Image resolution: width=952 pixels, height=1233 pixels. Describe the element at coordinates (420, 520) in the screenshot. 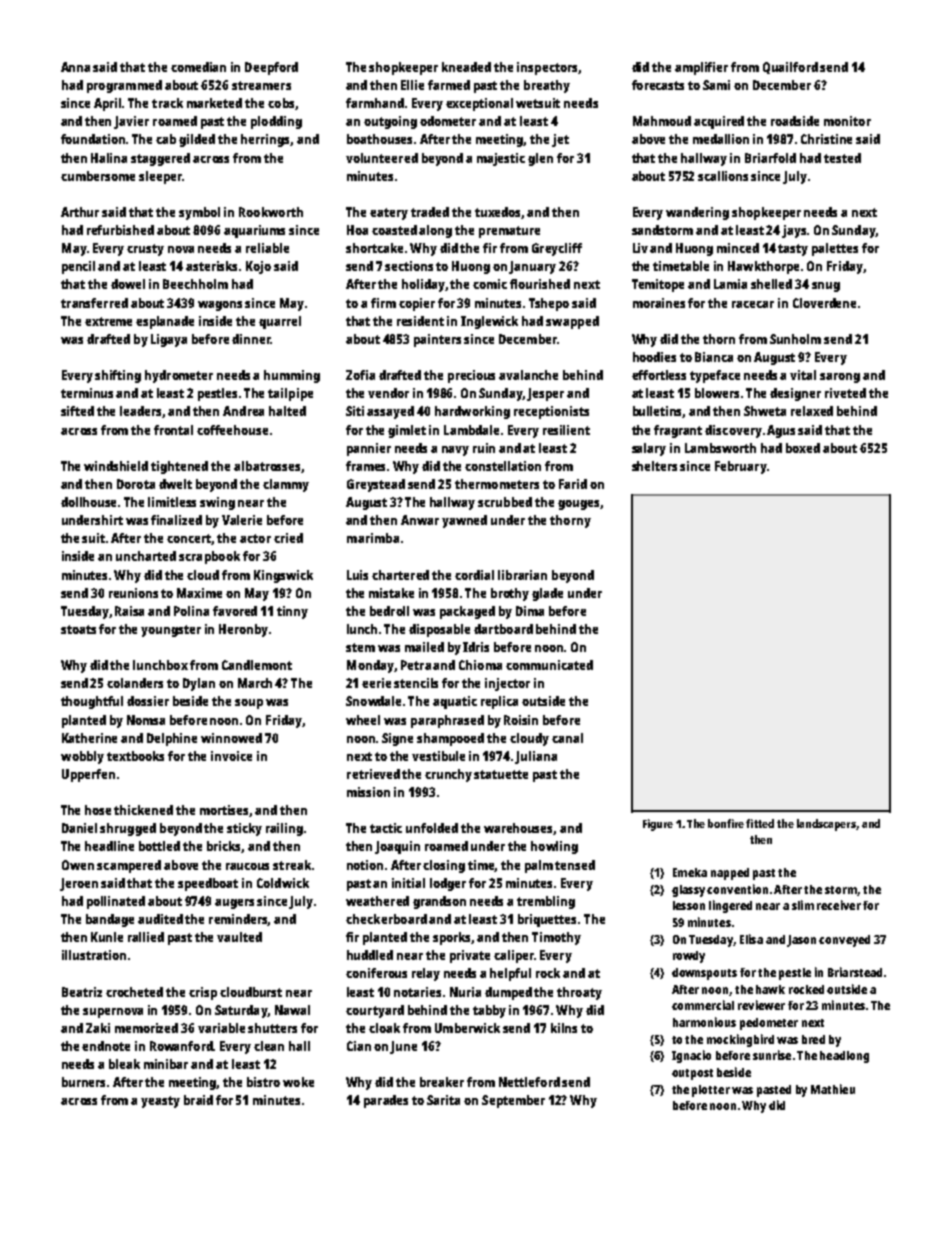

I see `Anwar` at that location.
